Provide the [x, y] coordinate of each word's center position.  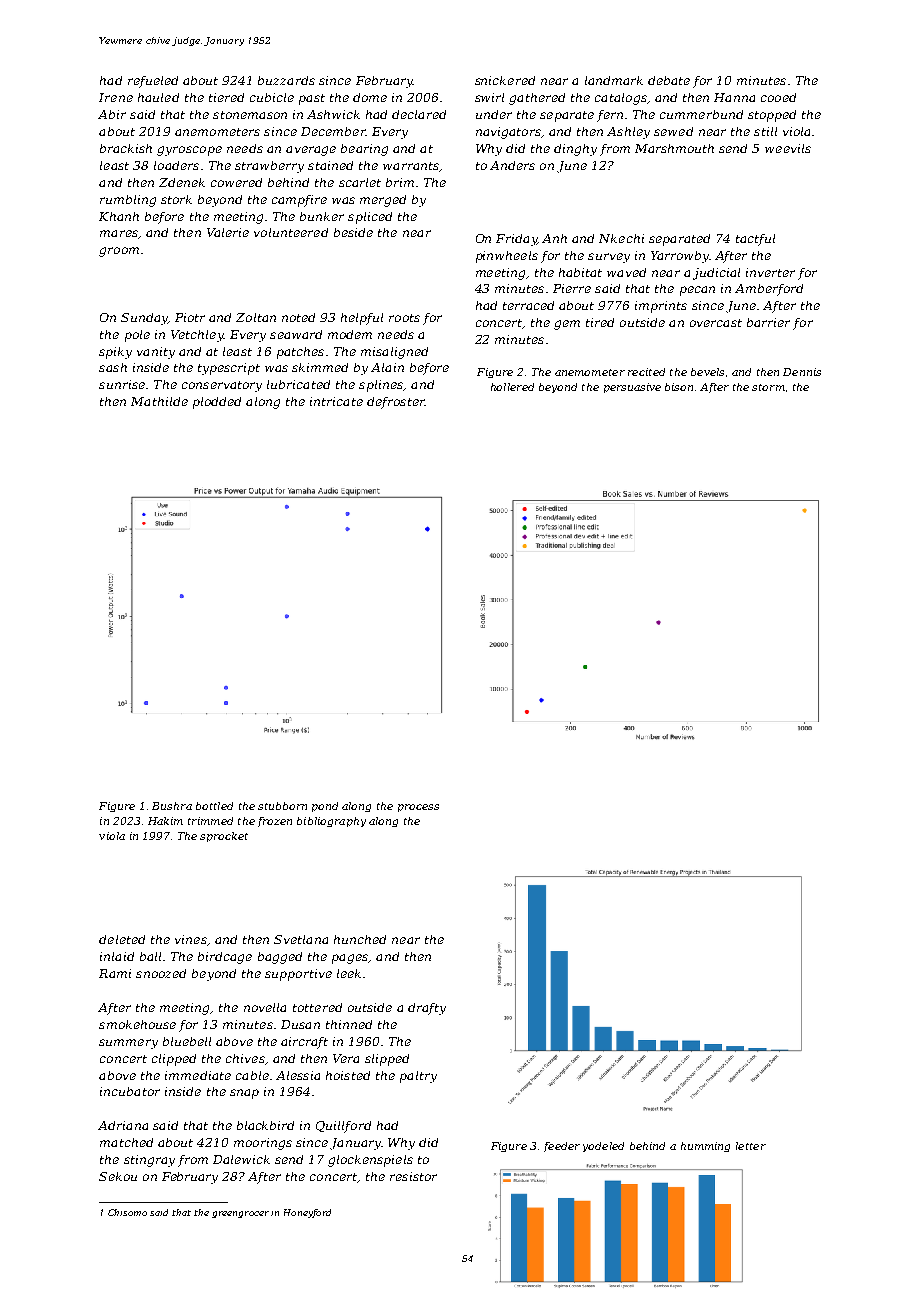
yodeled [603, 1147]
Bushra [172, 806]
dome [370, 97]
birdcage [225, 958]
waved [626, 272]
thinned [349, 1024]
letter [751, 1146]
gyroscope [189, 151]
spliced [370, 218]
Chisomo [127, 1212]
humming [705, 1147]
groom [119, 252]
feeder [562, 1147]
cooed [778, 97]
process [418, 808]
